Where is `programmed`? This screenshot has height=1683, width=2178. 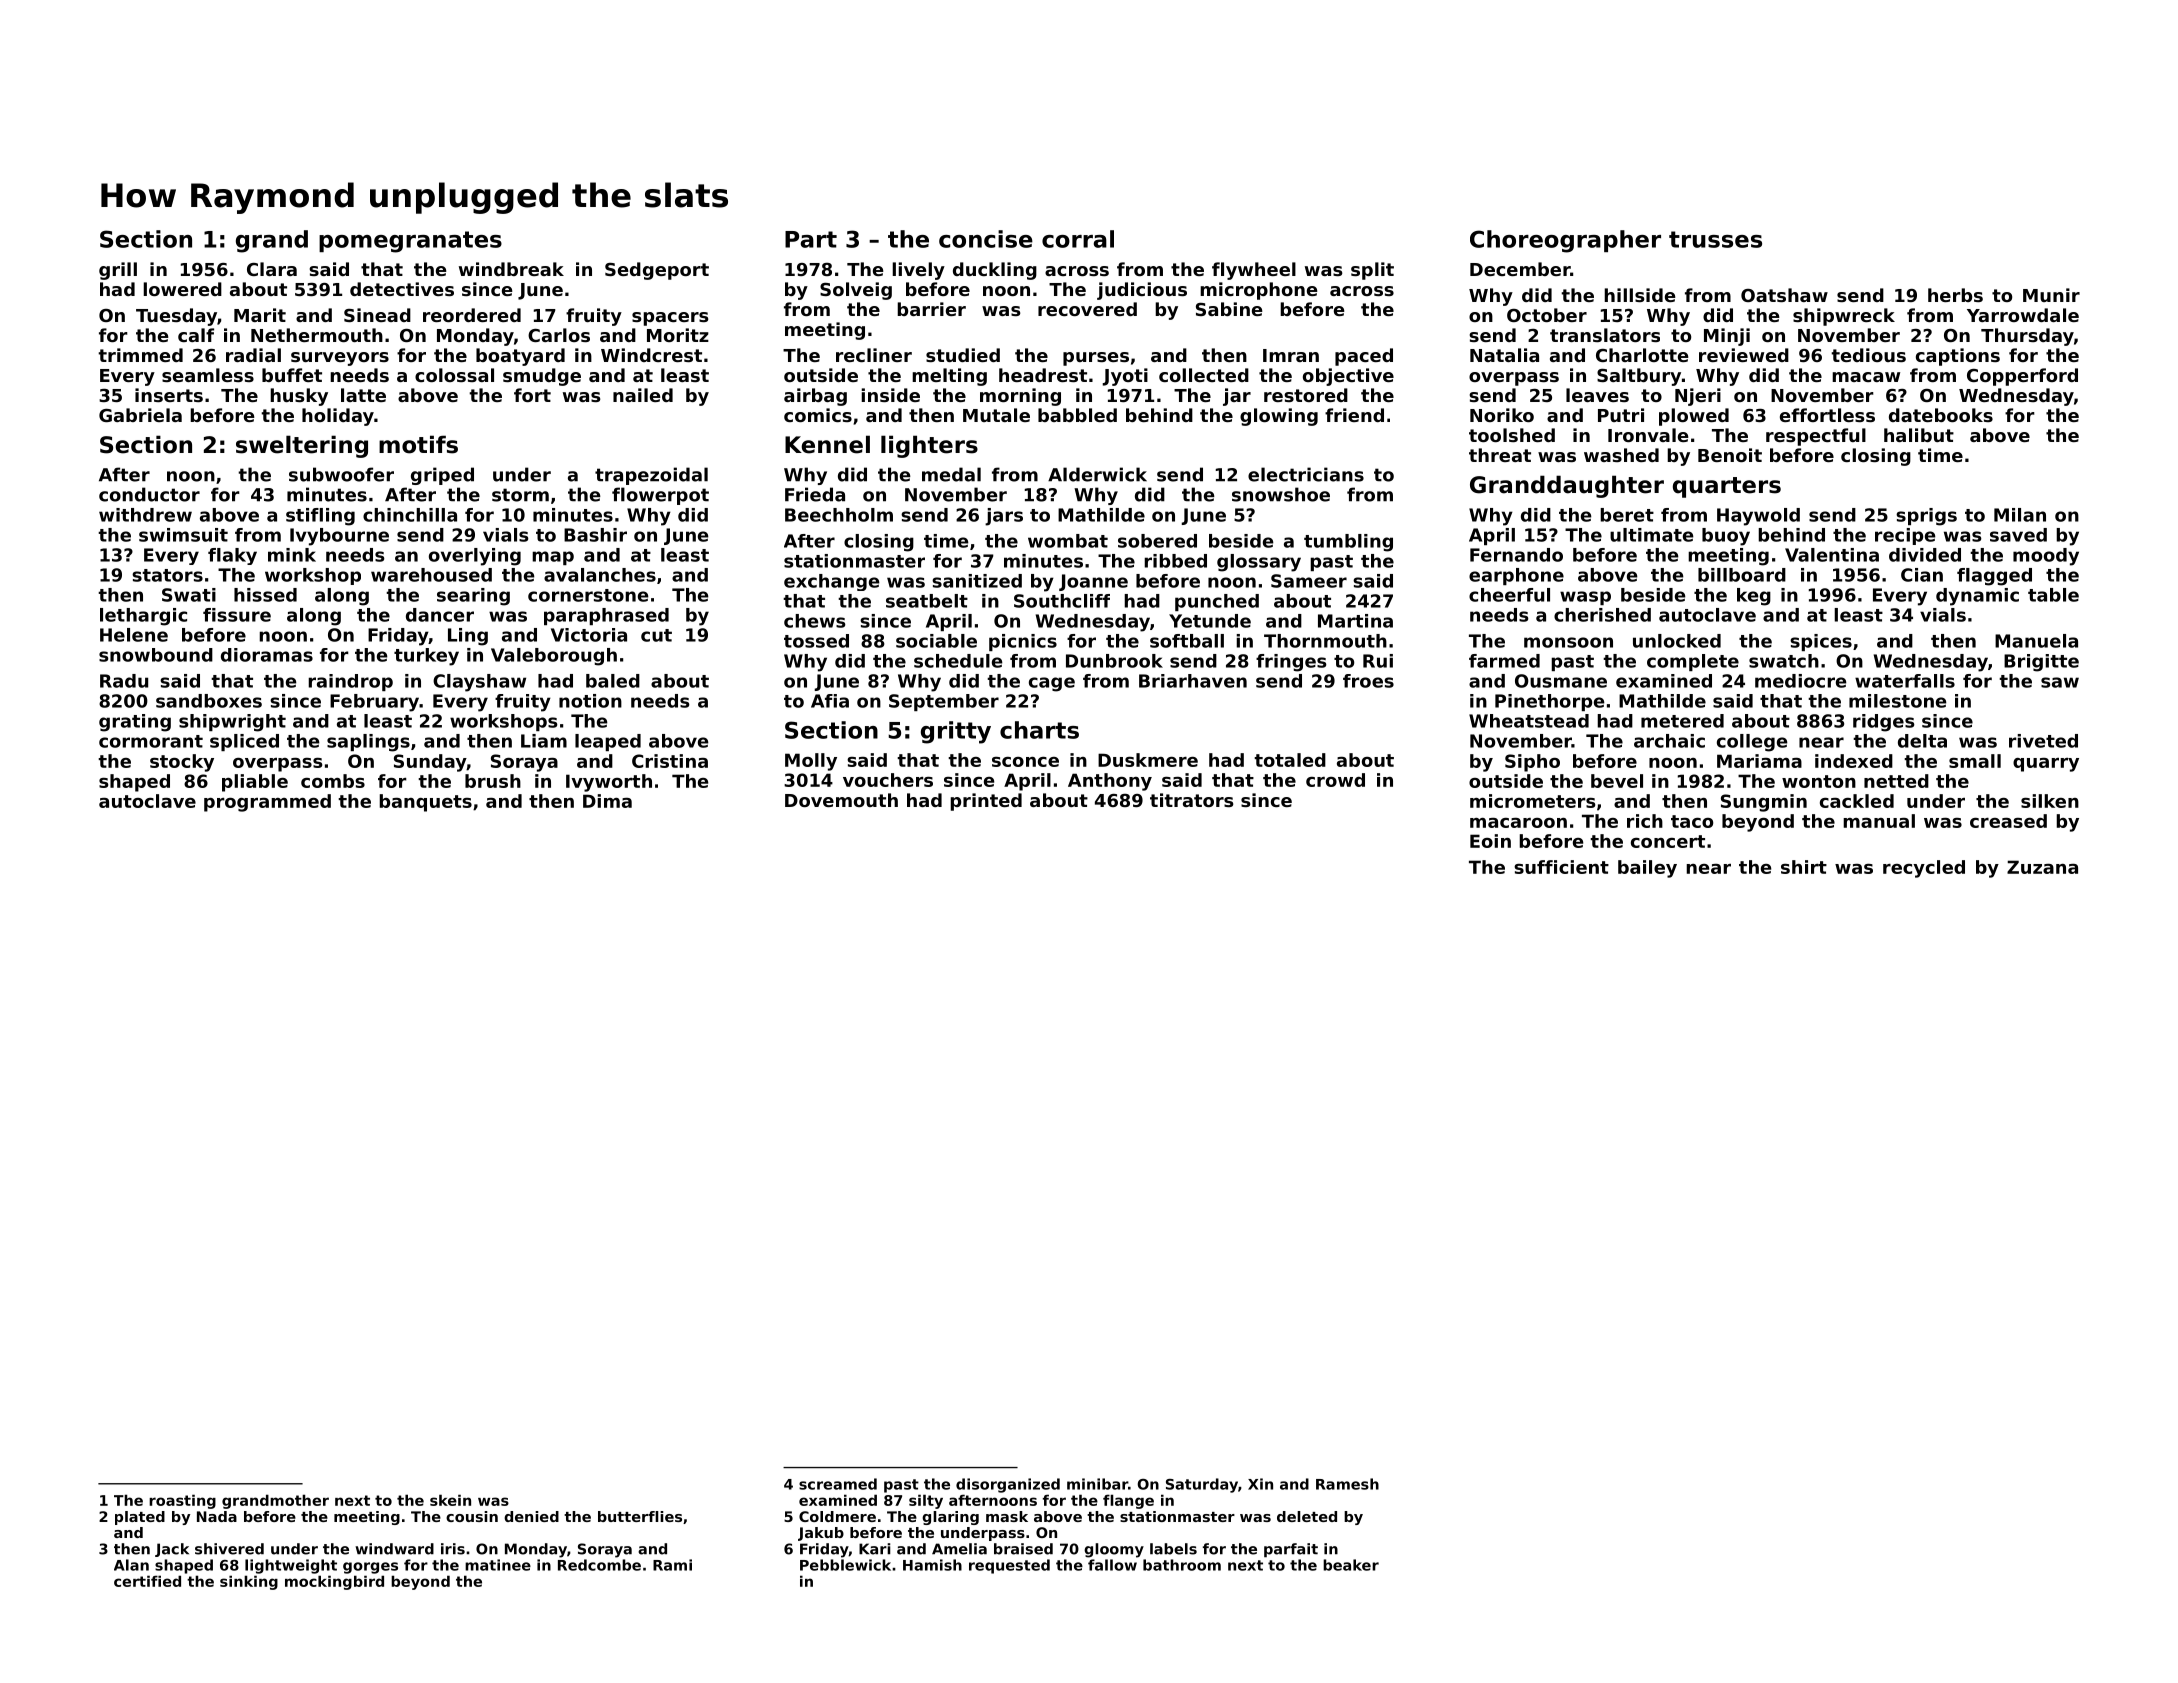 programmed is located at coordinates (267, 803).
